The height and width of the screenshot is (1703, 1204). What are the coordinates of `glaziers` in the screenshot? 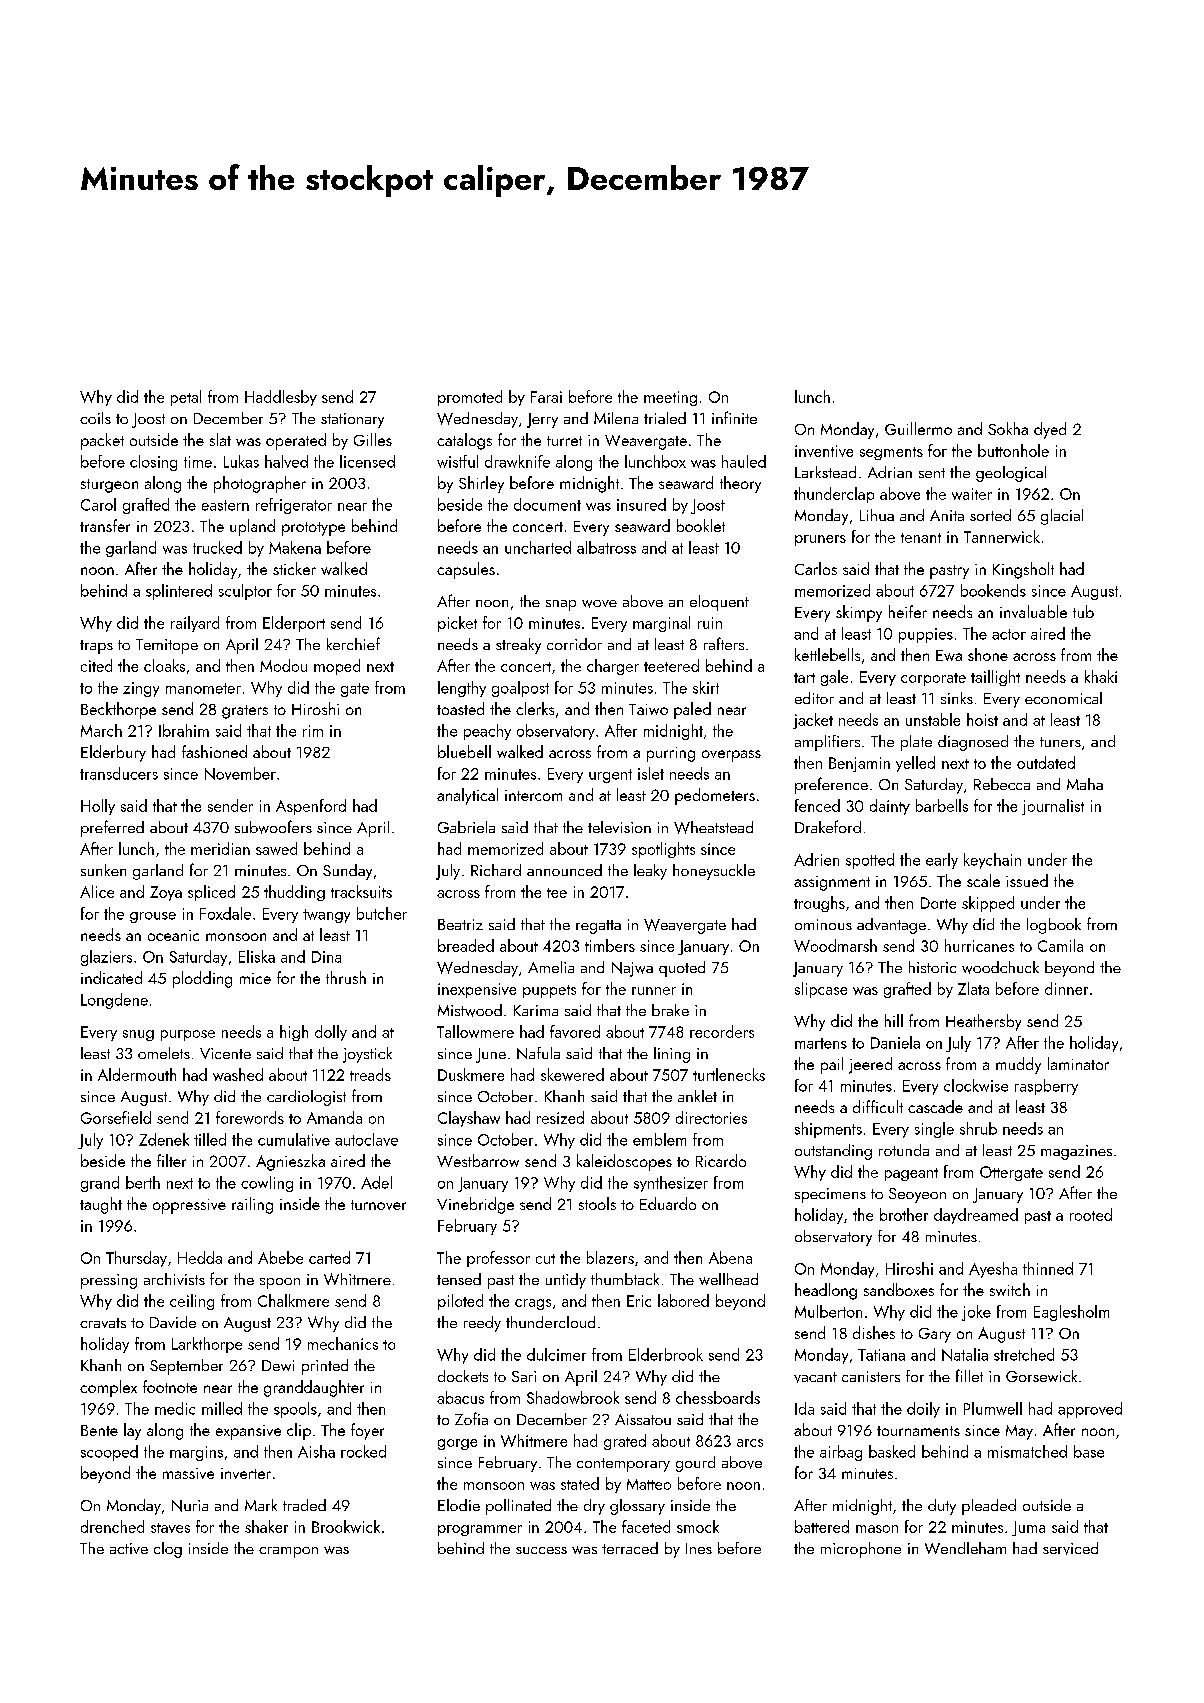 It's located at (106, 958).
